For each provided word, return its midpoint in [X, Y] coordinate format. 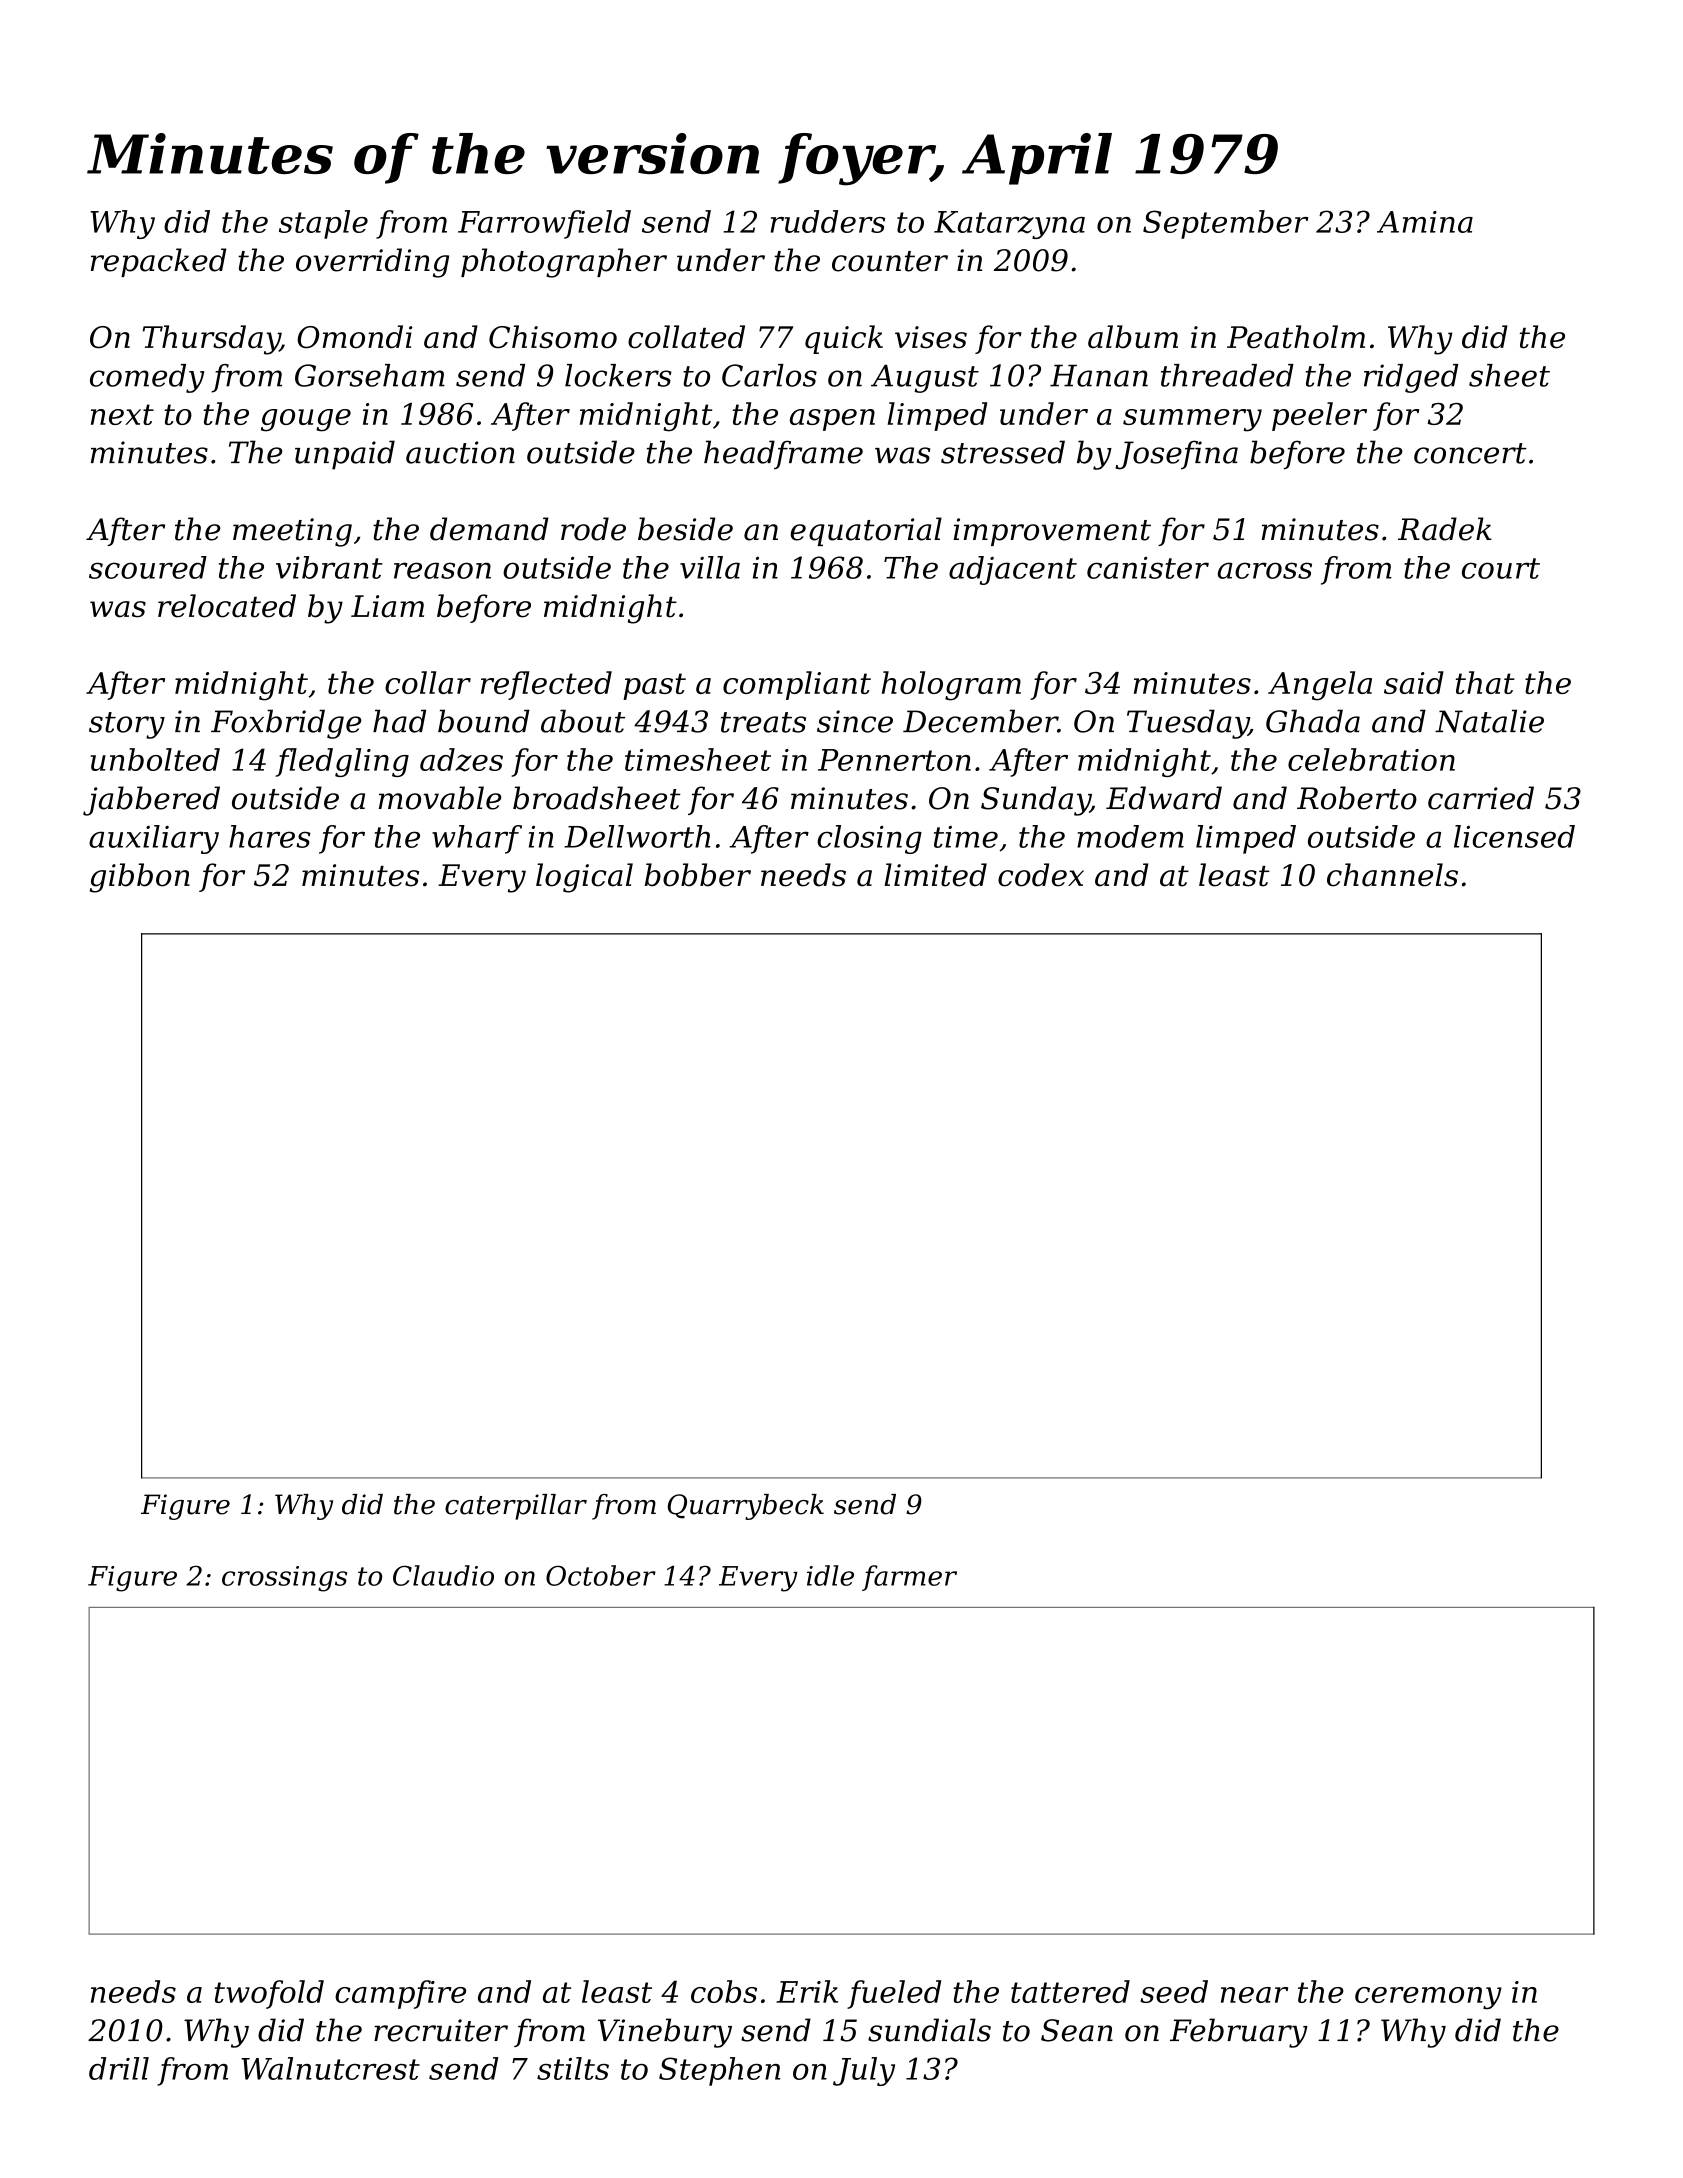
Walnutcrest [330, 2068]
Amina [1425, 222]
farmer [909, 1578]
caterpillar [516, 1507]
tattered [1070, 1991]
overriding [372, 263]
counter [890, 261]
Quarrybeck [746, 1507]
